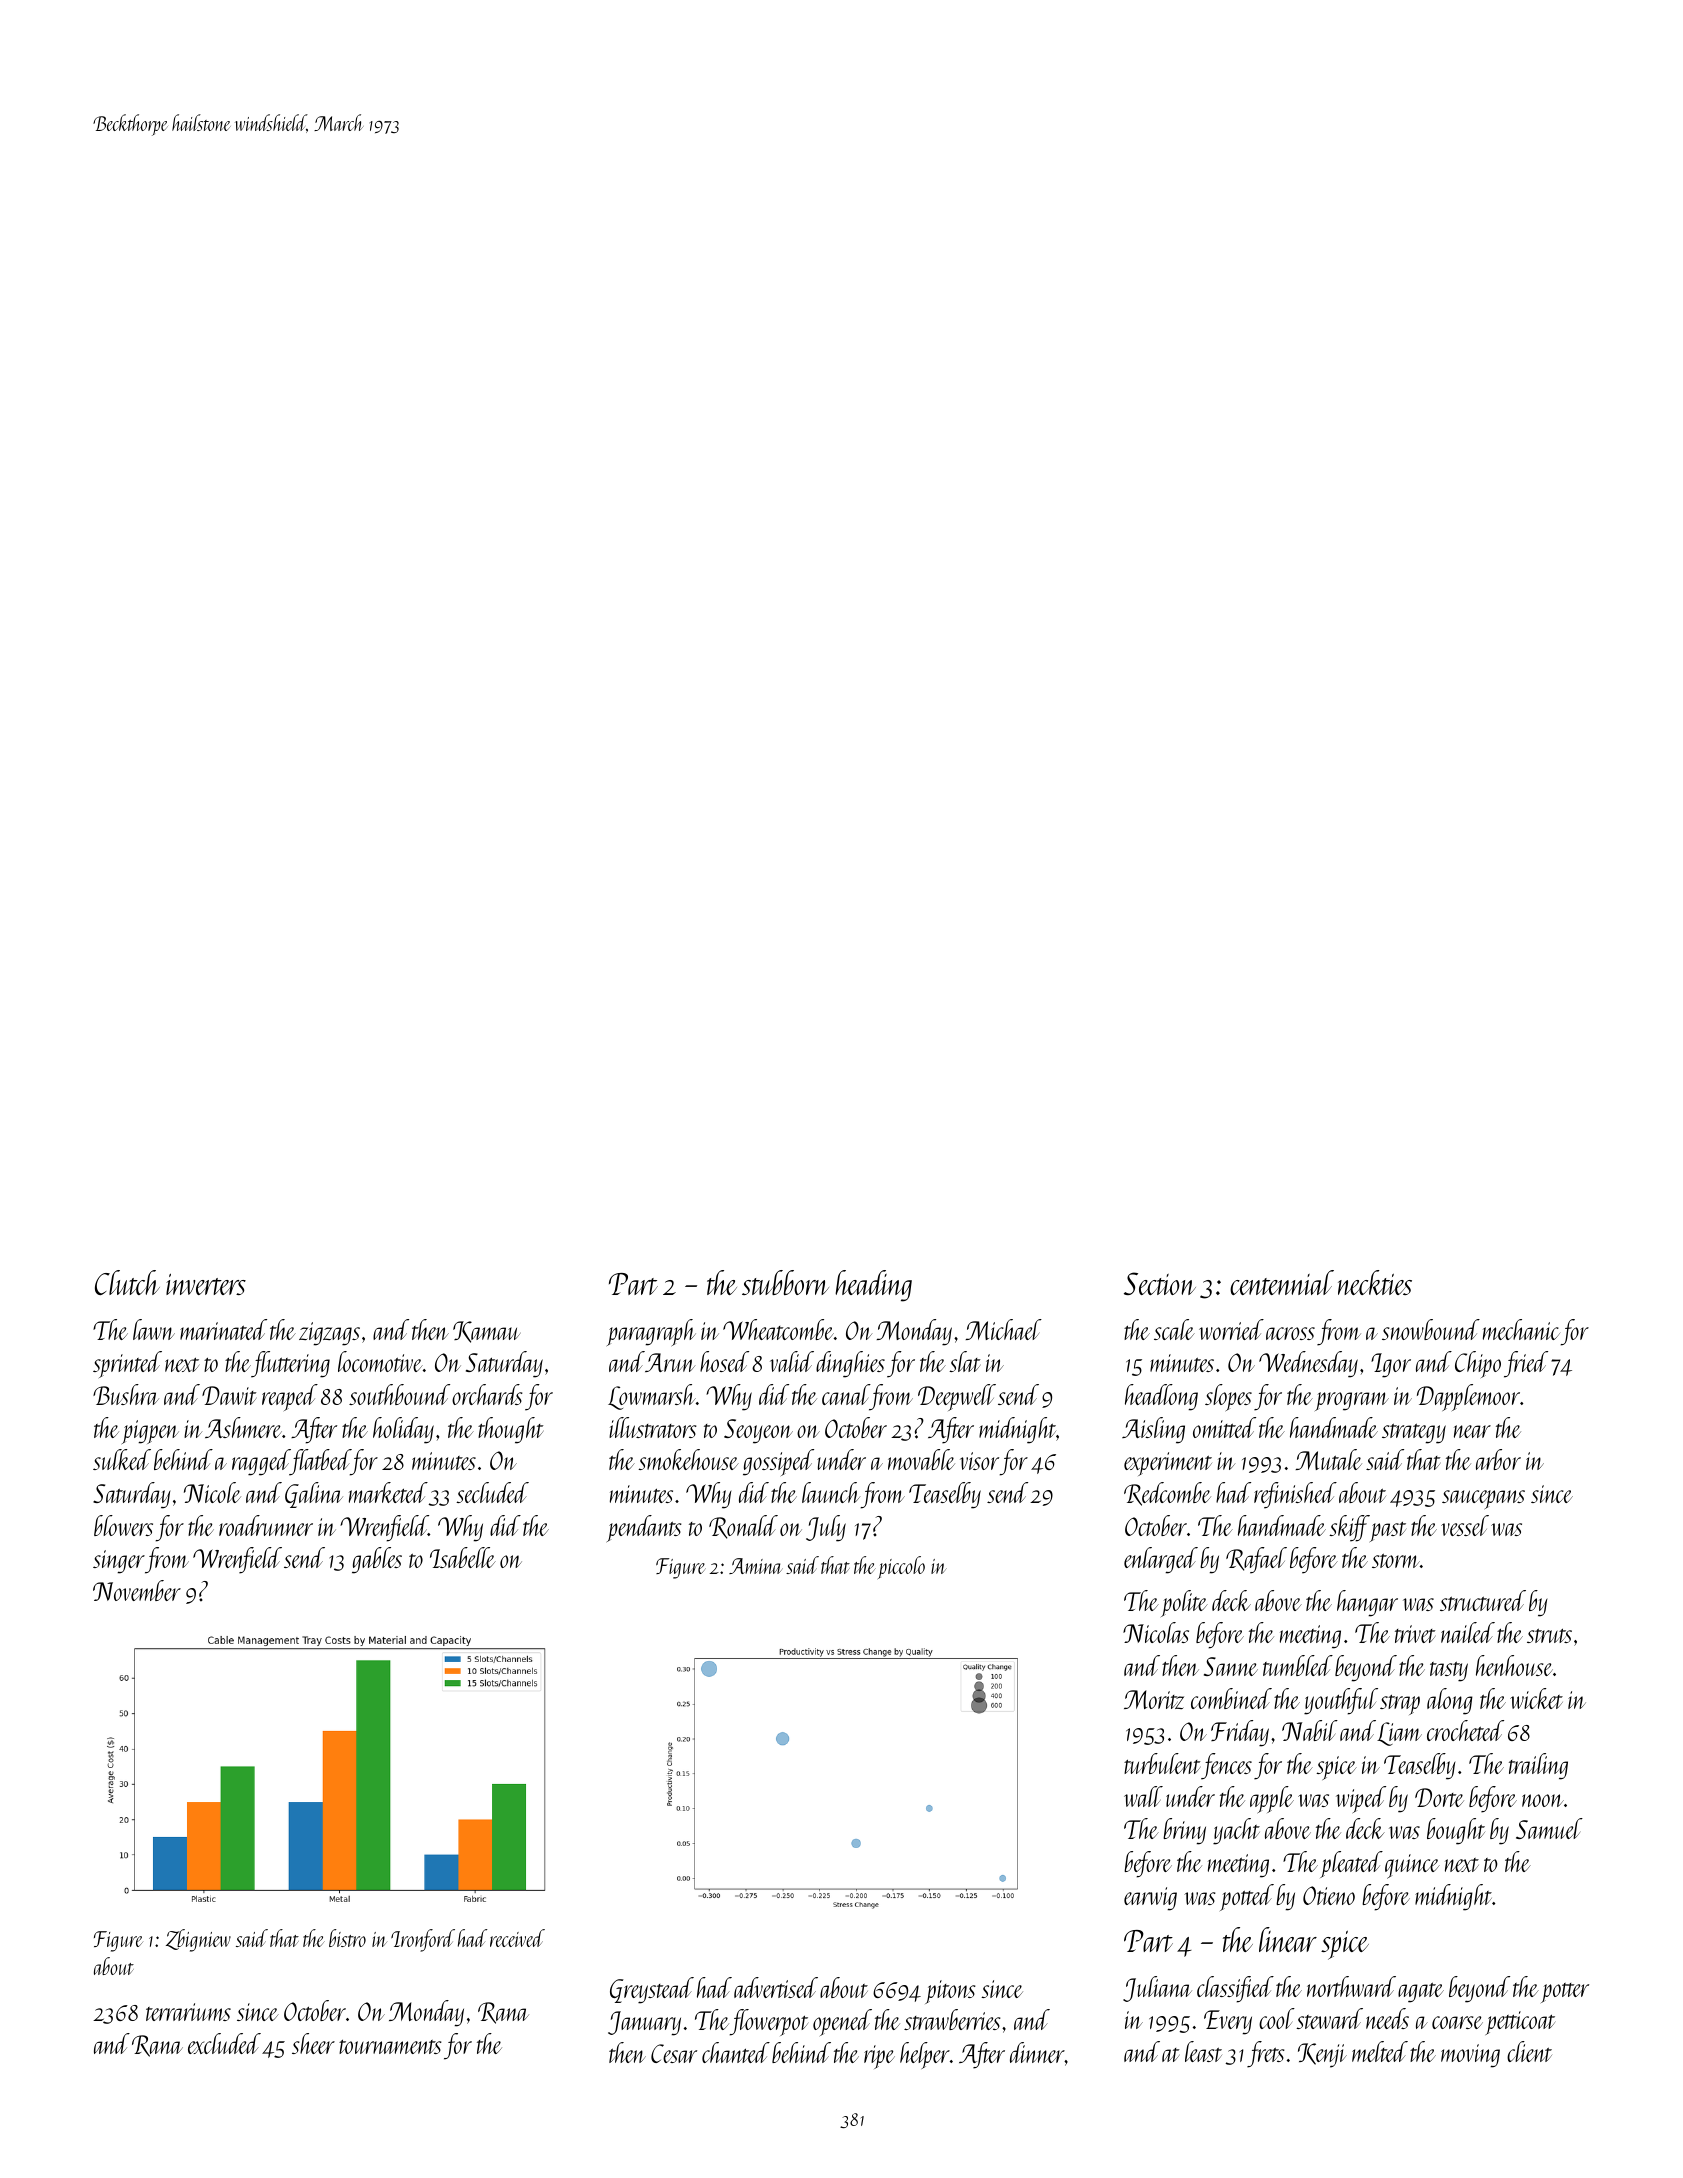 The width and height of the screenshot is (1683, 2178). What do you see at coordinates (119, 1562) in the screenshot?
I see `singer` at bounding box center [119, 1562].
